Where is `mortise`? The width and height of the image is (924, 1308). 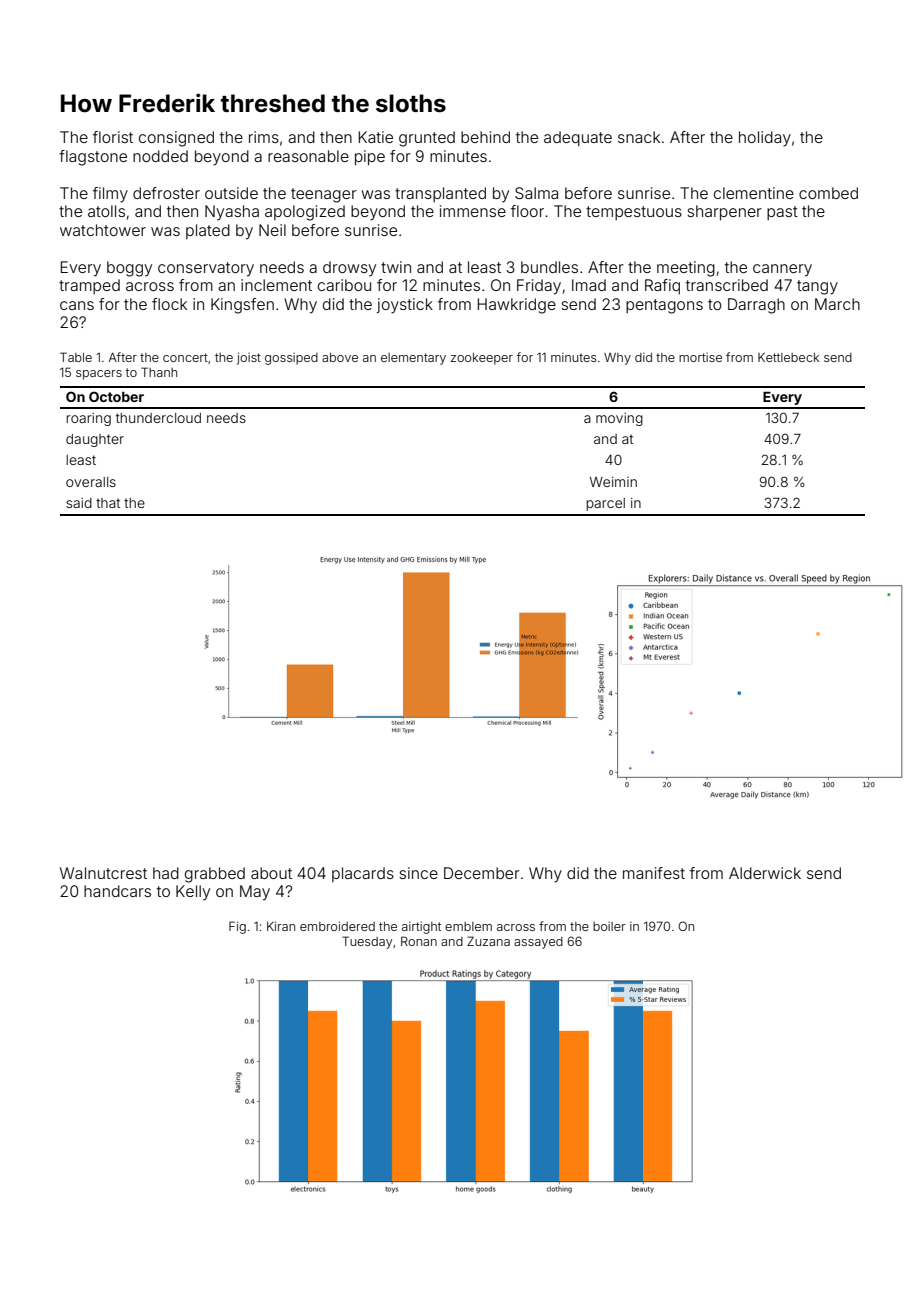
mortise is located at coordinates (700, 357).
